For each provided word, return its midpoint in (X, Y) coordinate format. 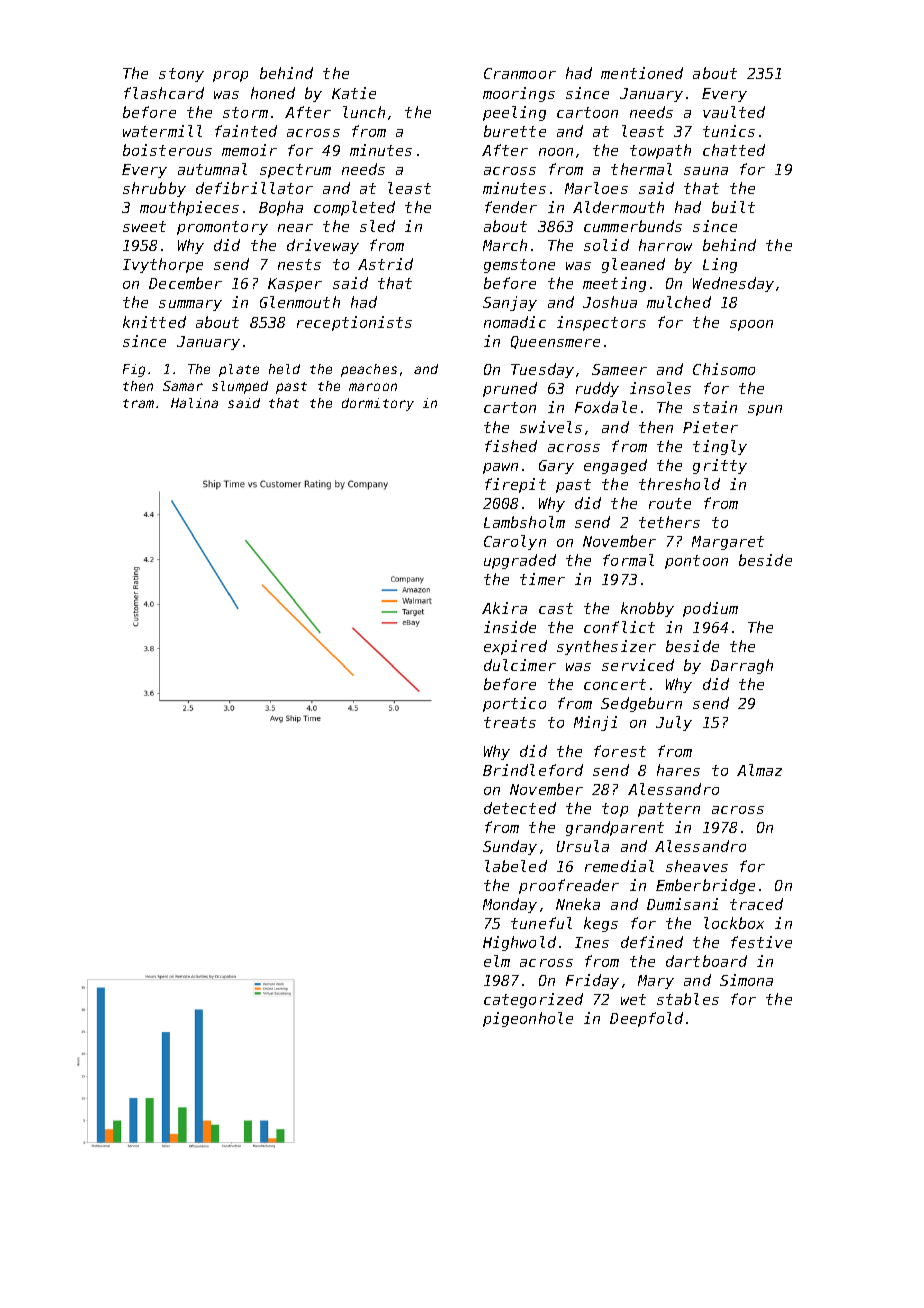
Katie (354, 93)
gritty (720, 466)
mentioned (642, 73)
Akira (504, 608)
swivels (551, 427)
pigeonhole (528, 1019)
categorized (533, 1000)
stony (181, 75)
